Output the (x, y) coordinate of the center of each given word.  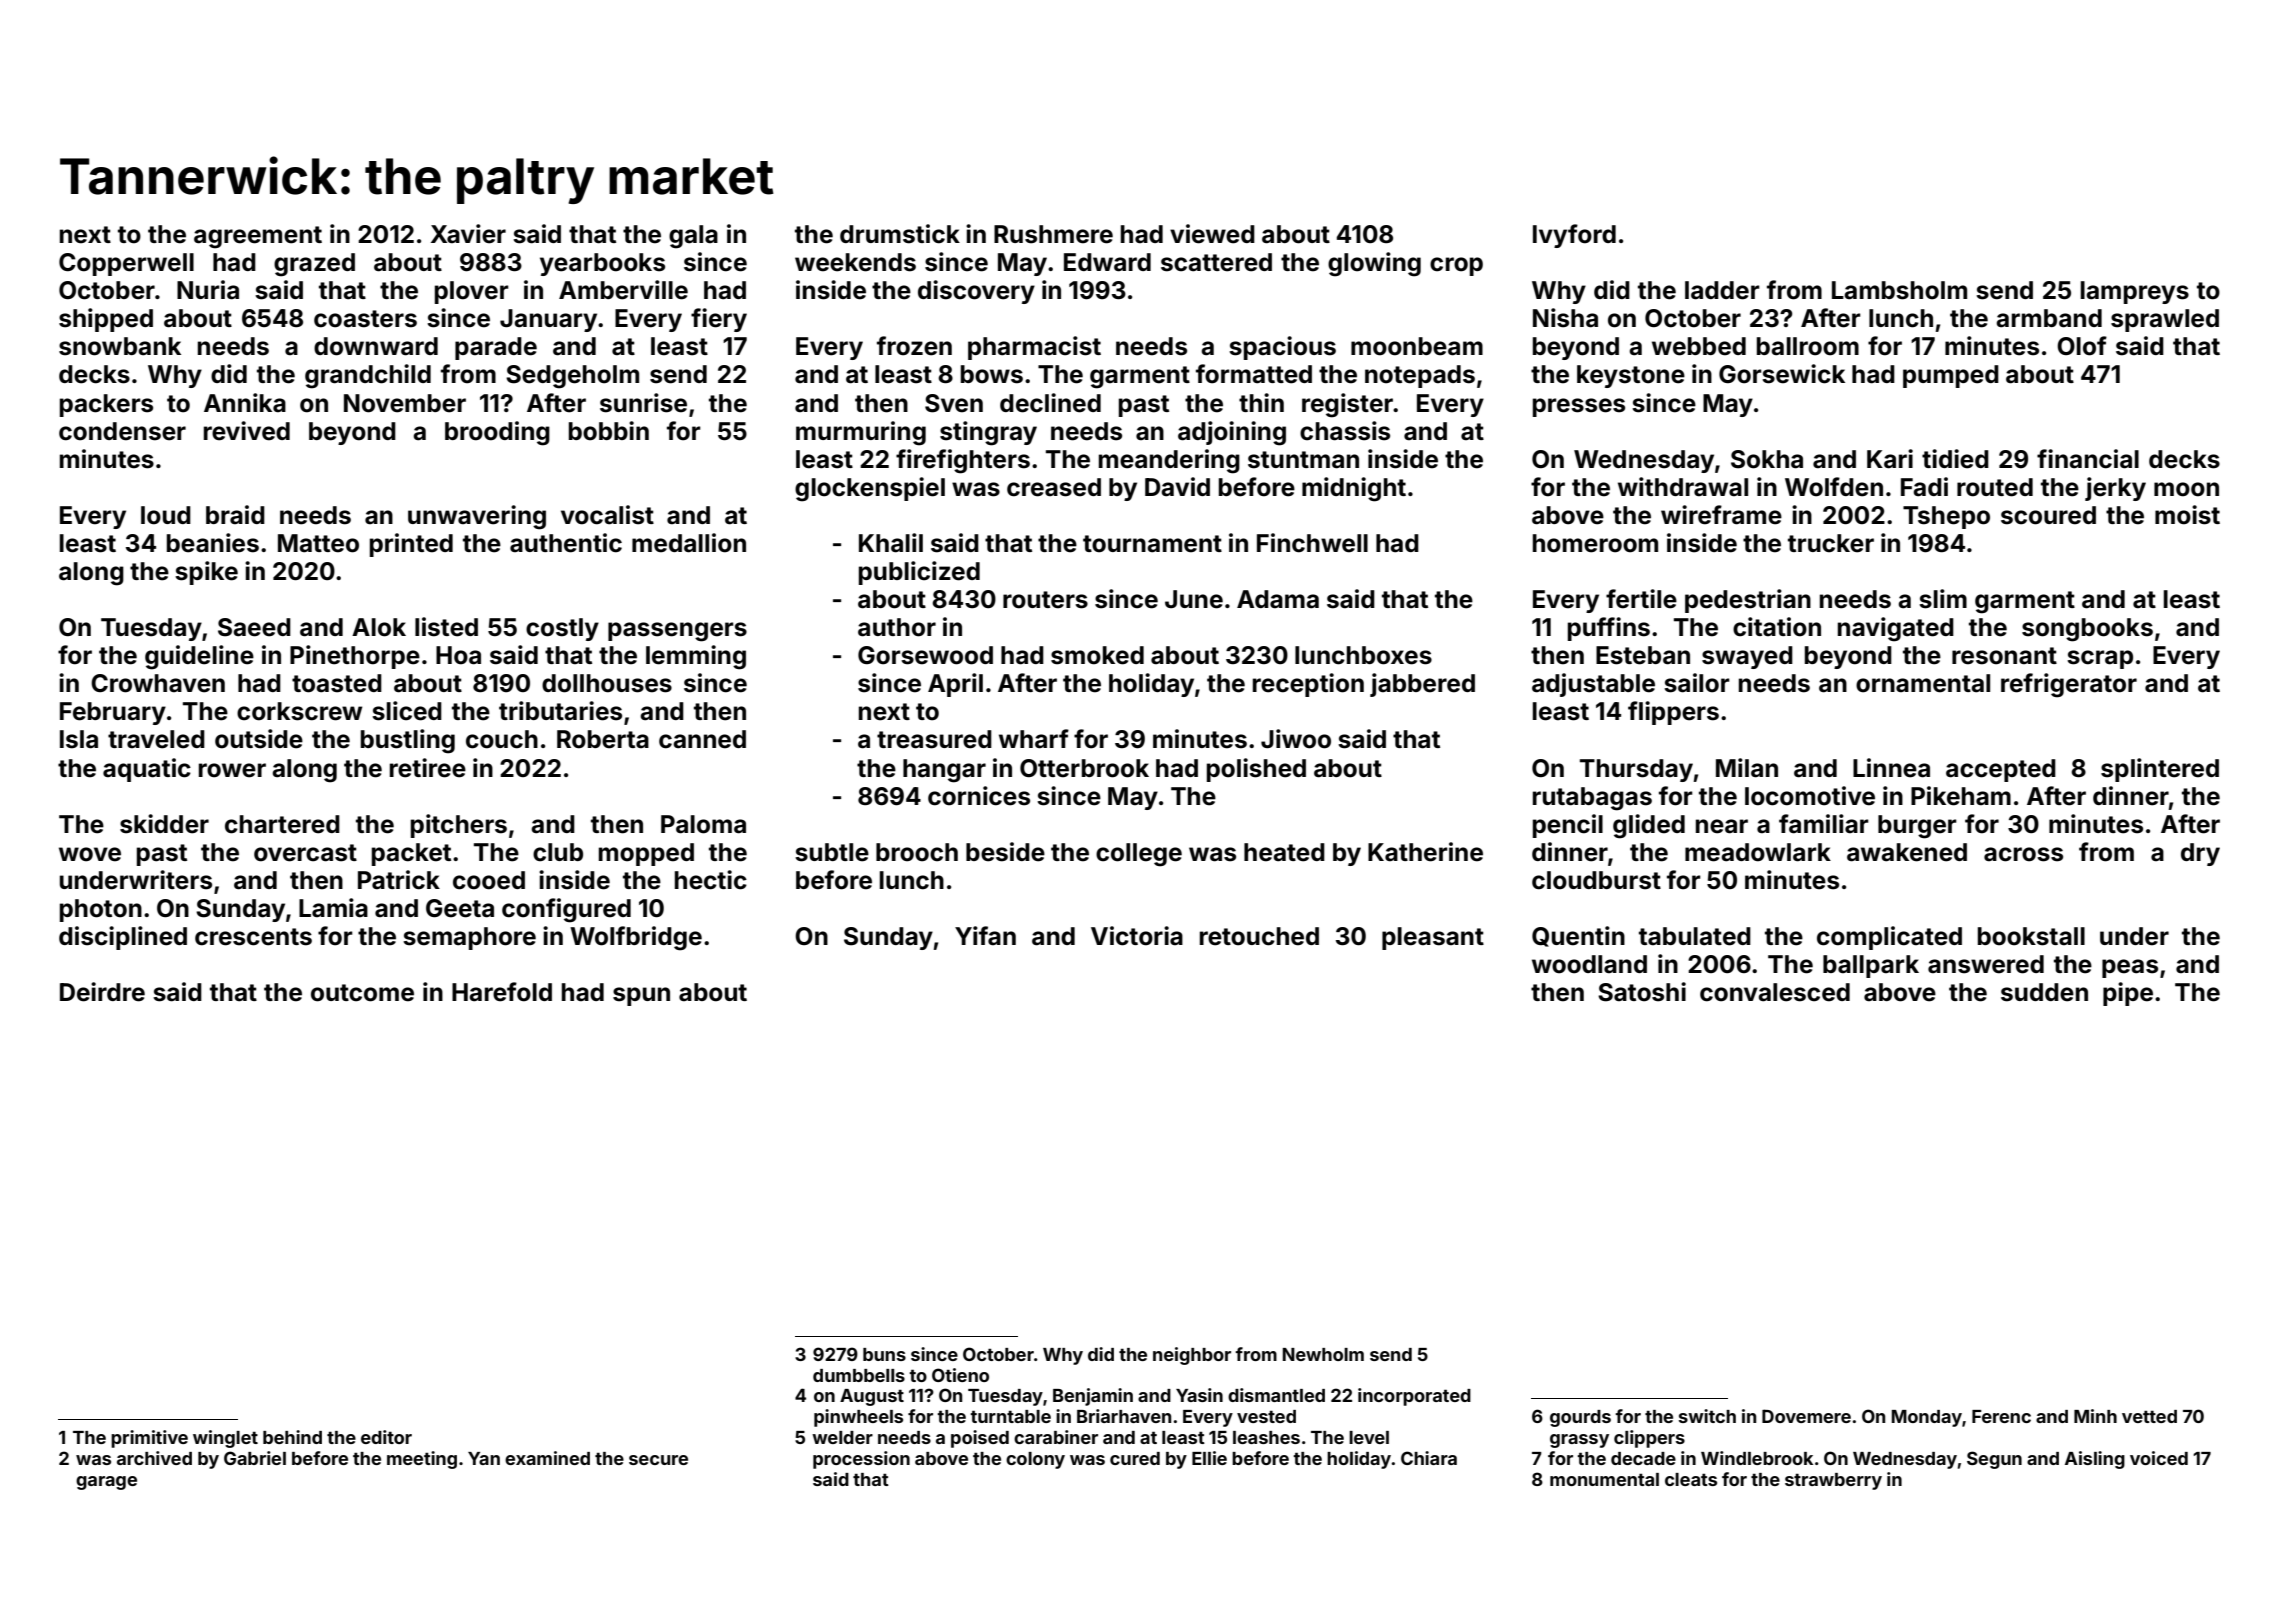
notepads (1420, 376)
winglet (225, 1439)
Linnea (1891, 768)
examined (547, 1458)
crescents (253, 937)
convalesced (1775, 992)
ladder (1722, 290)
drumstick (900, 234)
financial (2088, 459)
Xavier (468, 234)
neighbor (1192, 1356)
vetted (2149, 1416)
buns (884, 1354)
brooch (917, 852)
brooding (497, 433)
